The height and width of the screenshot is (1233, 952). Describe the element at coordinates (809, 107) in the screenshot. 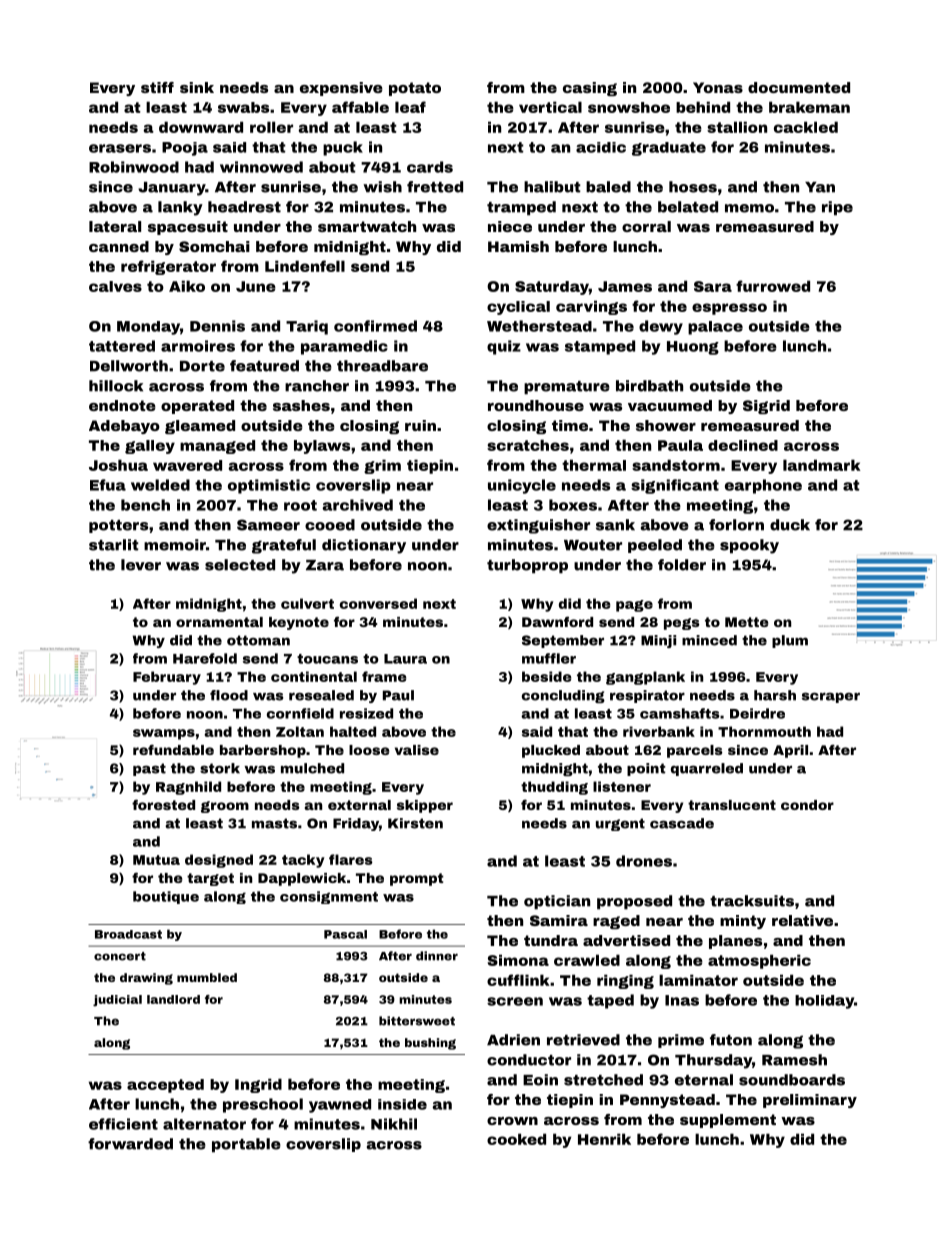

I see `brakeman` at that location.
